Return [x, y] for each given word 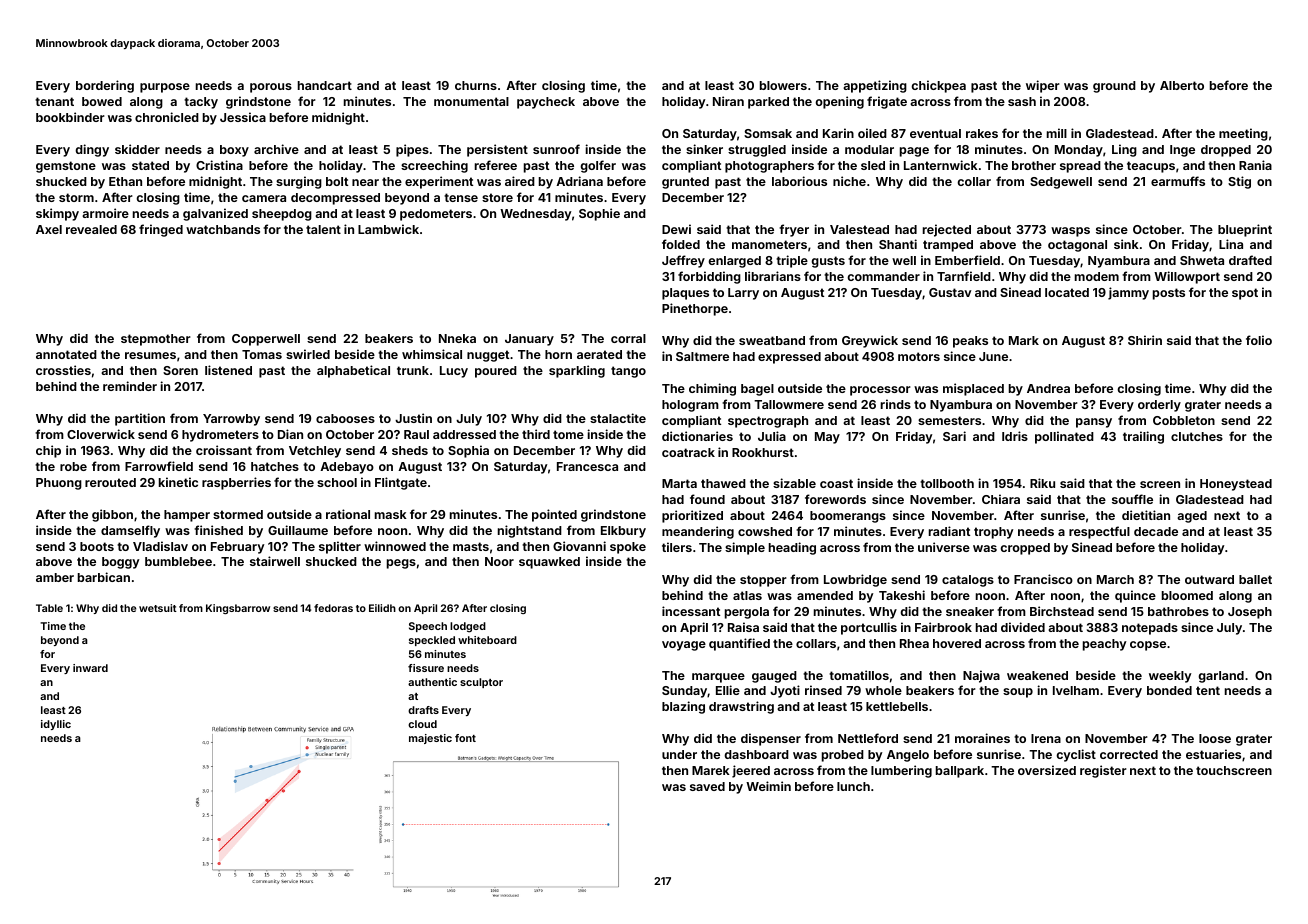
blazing [683, 707]
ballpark [960, 772]
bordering [105, 86]
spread [1080, 167]
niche [849, 181]
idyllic [56, 725]
